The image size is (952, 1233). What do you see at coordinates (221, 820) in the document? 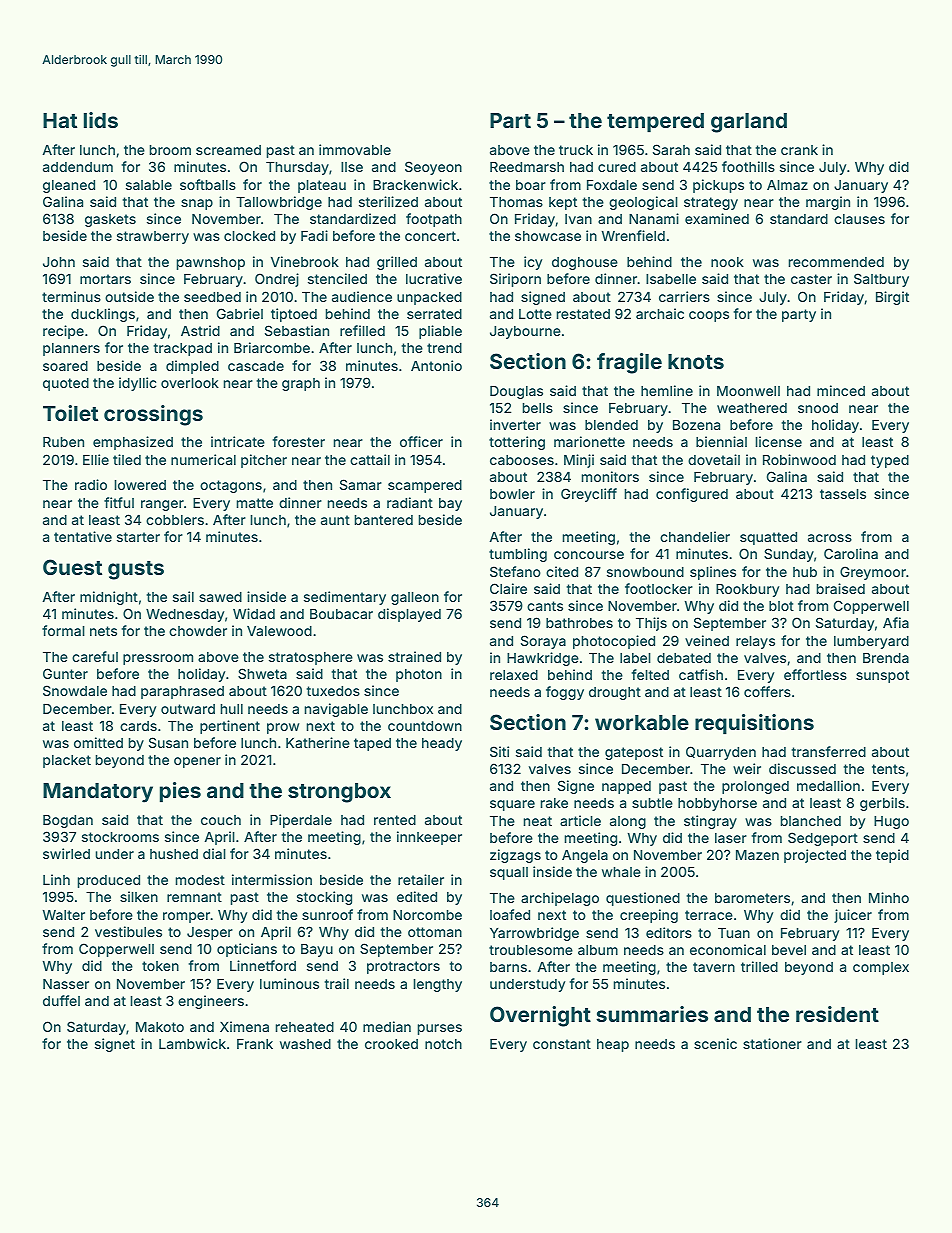
I see `couch` at bounding box center [221, 820].
